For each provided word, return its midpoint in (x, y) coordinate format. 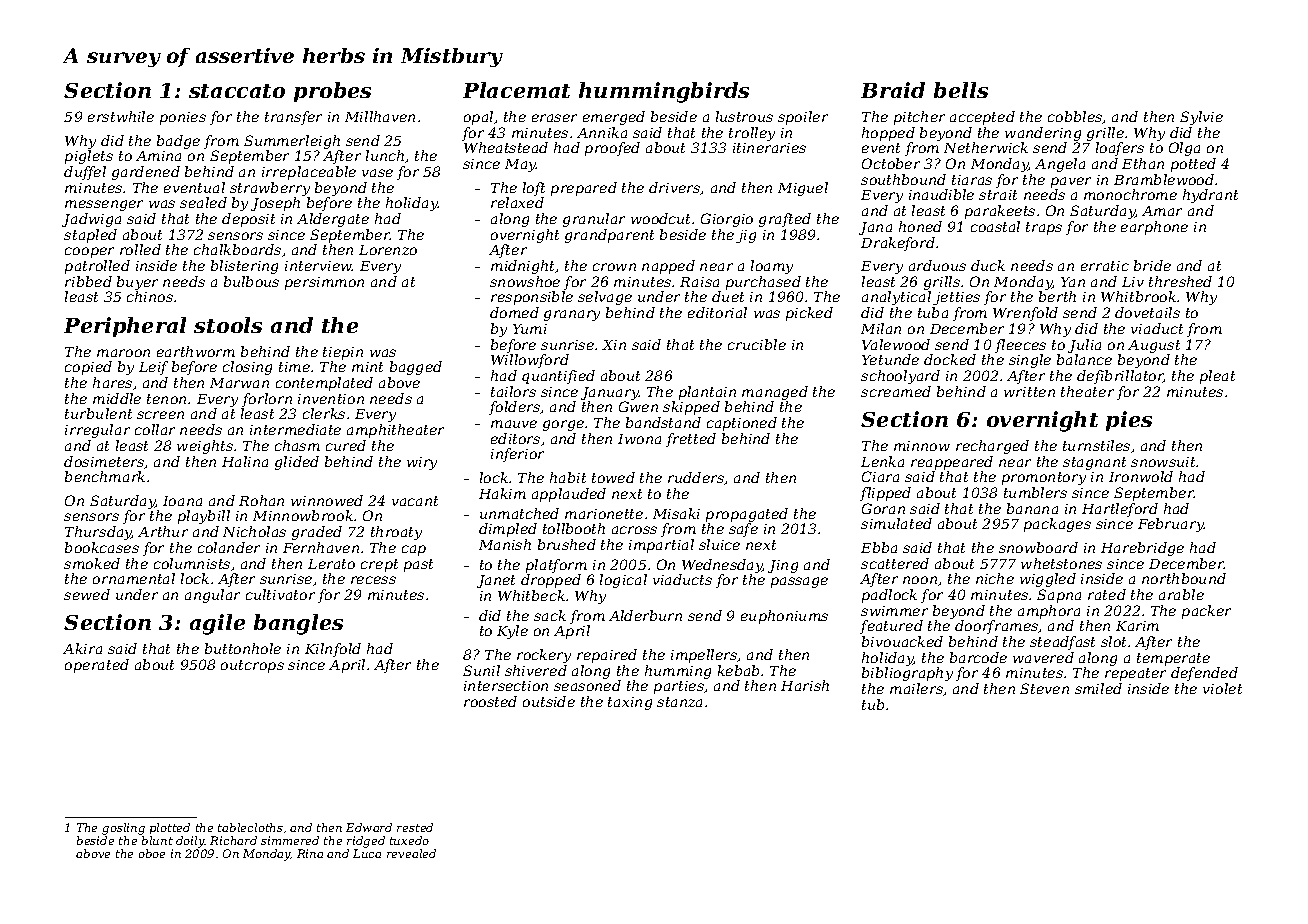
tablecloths (250, 827)
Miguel (803, 189)
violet (1222, 688)
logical (623, 581)
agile (217, 624)
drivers (675, 188)
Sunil (481, 670)
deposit (248, 220)
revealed (411, 853)
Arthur (163, 531)
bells (961, 90)
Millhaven (380, 116)
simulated (896, 523)
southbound (903, 179)
